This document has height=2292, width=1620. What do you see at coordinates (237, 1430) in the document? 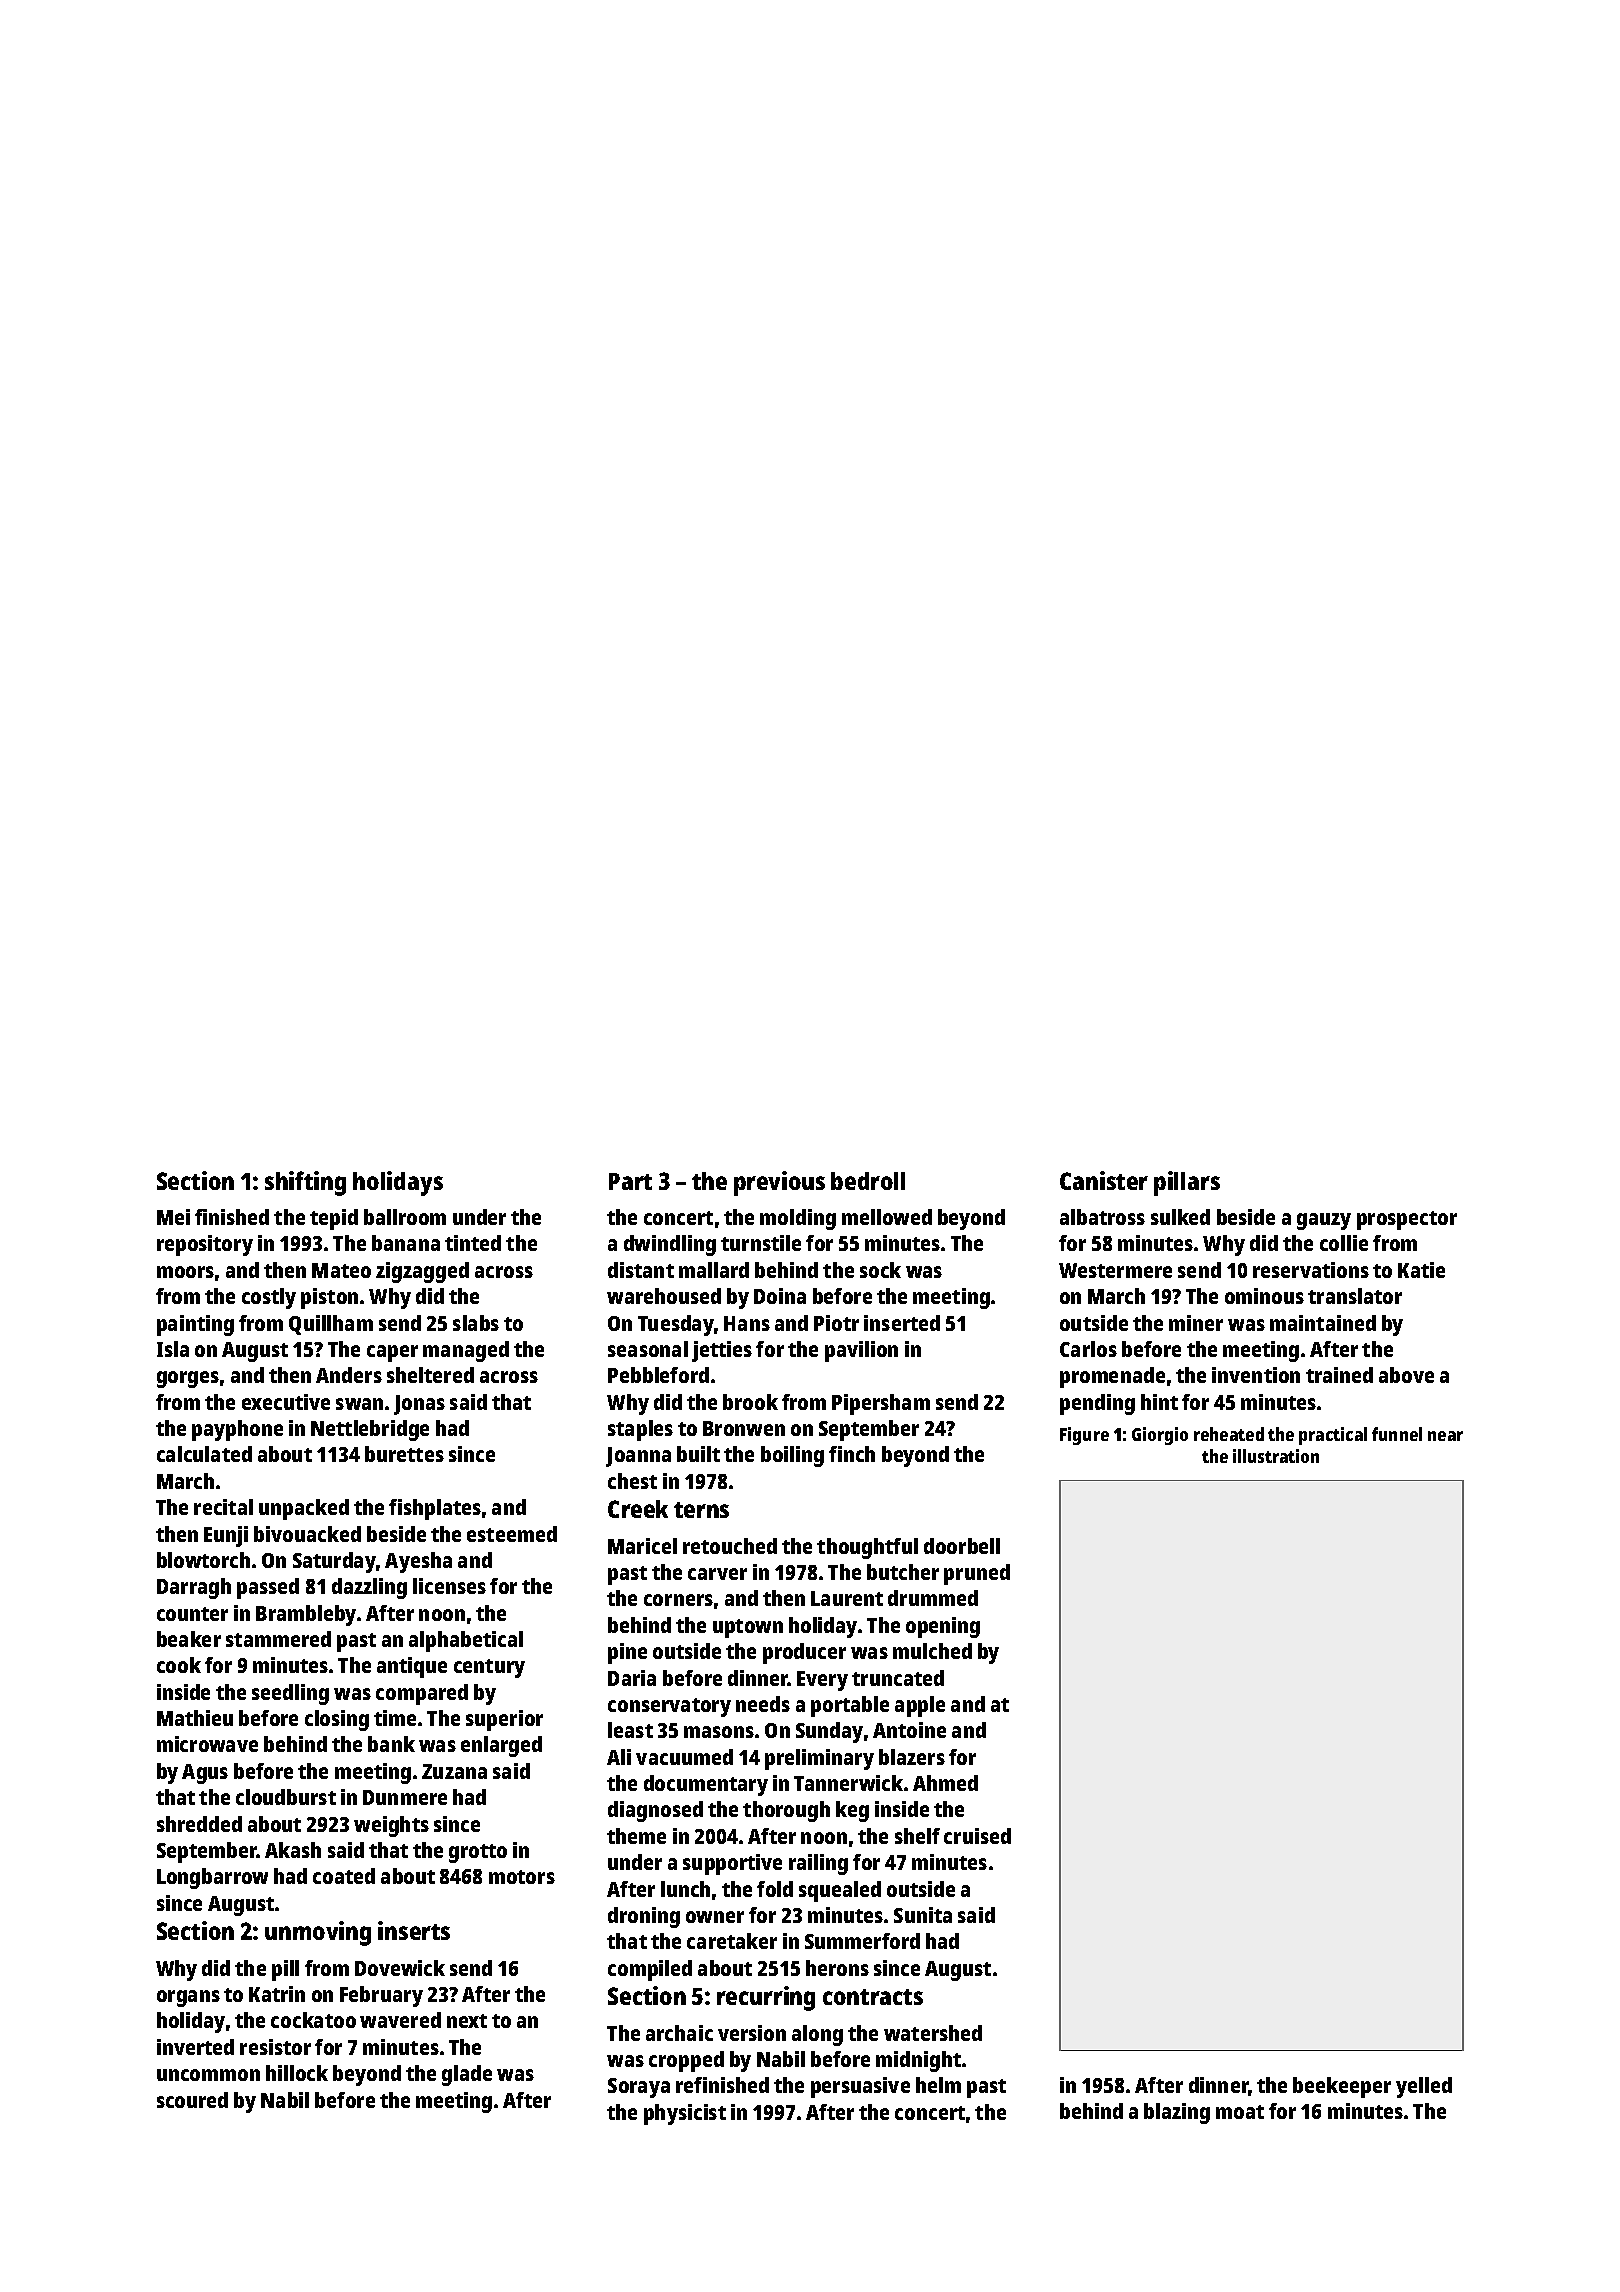
I see `payphone` at bounding box center [237, 1430].
